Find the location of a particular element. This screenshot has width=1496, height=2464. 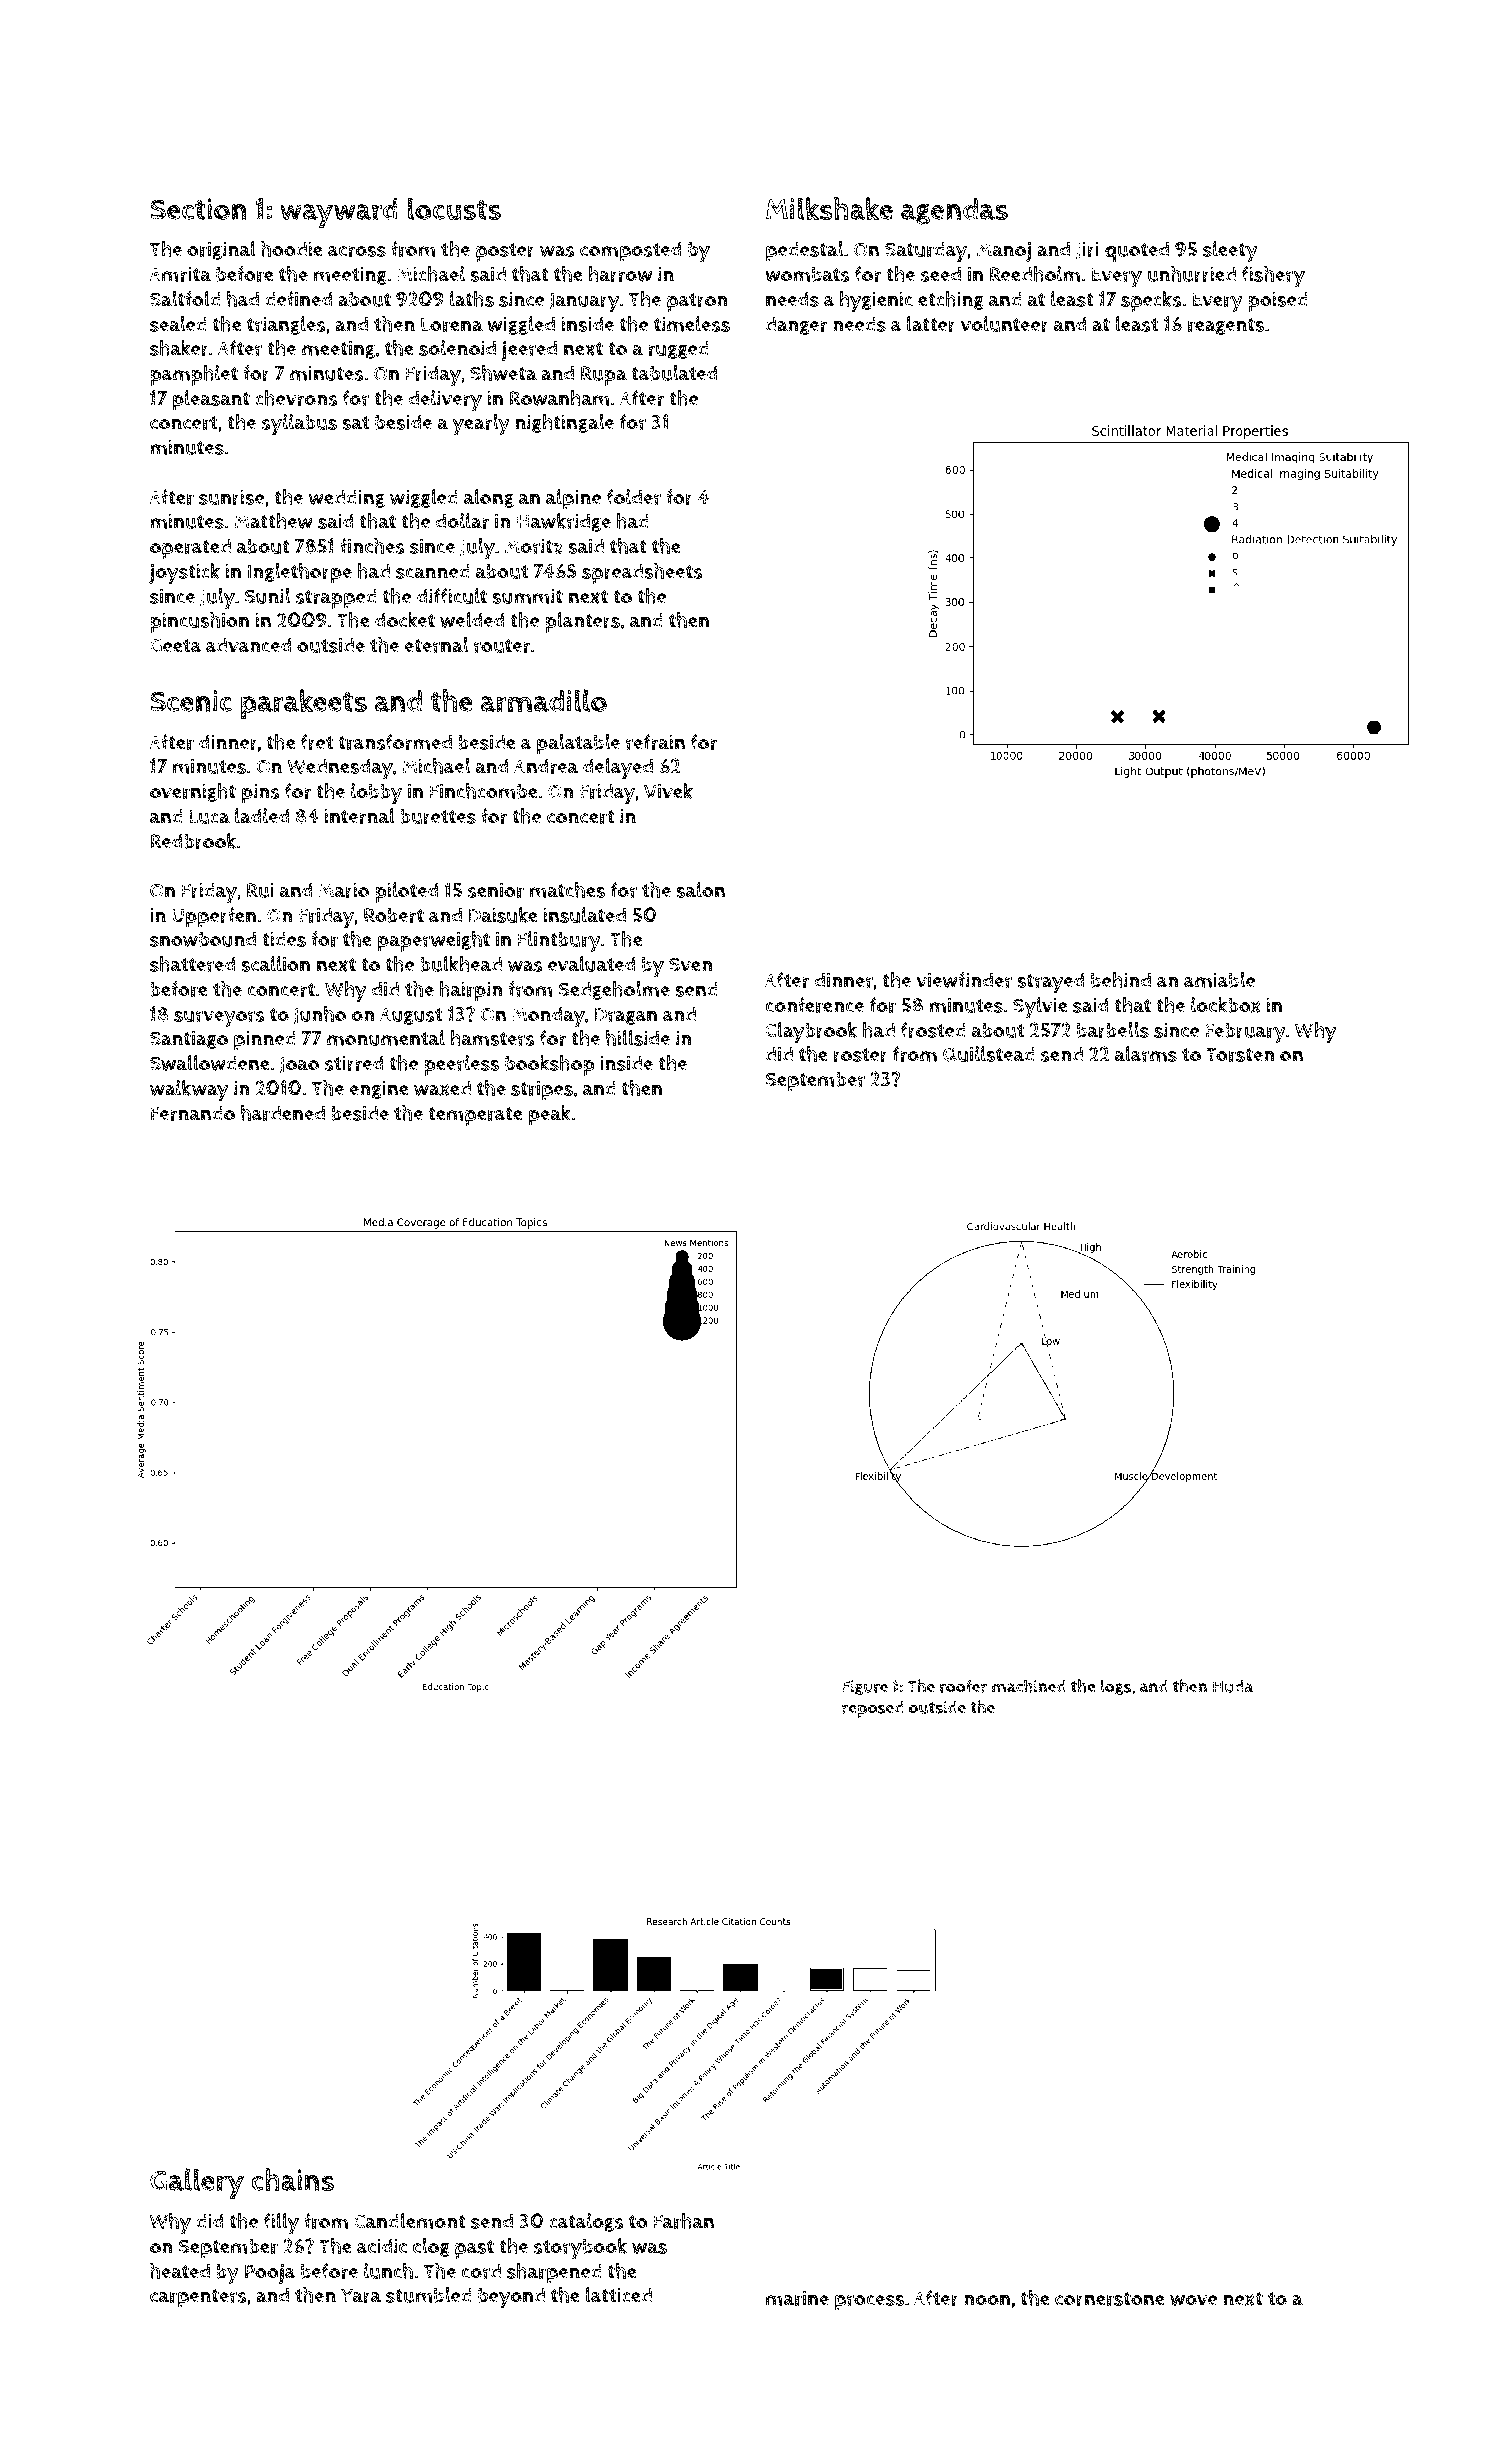

spreadsheets is located at coordinates (642, 573).
